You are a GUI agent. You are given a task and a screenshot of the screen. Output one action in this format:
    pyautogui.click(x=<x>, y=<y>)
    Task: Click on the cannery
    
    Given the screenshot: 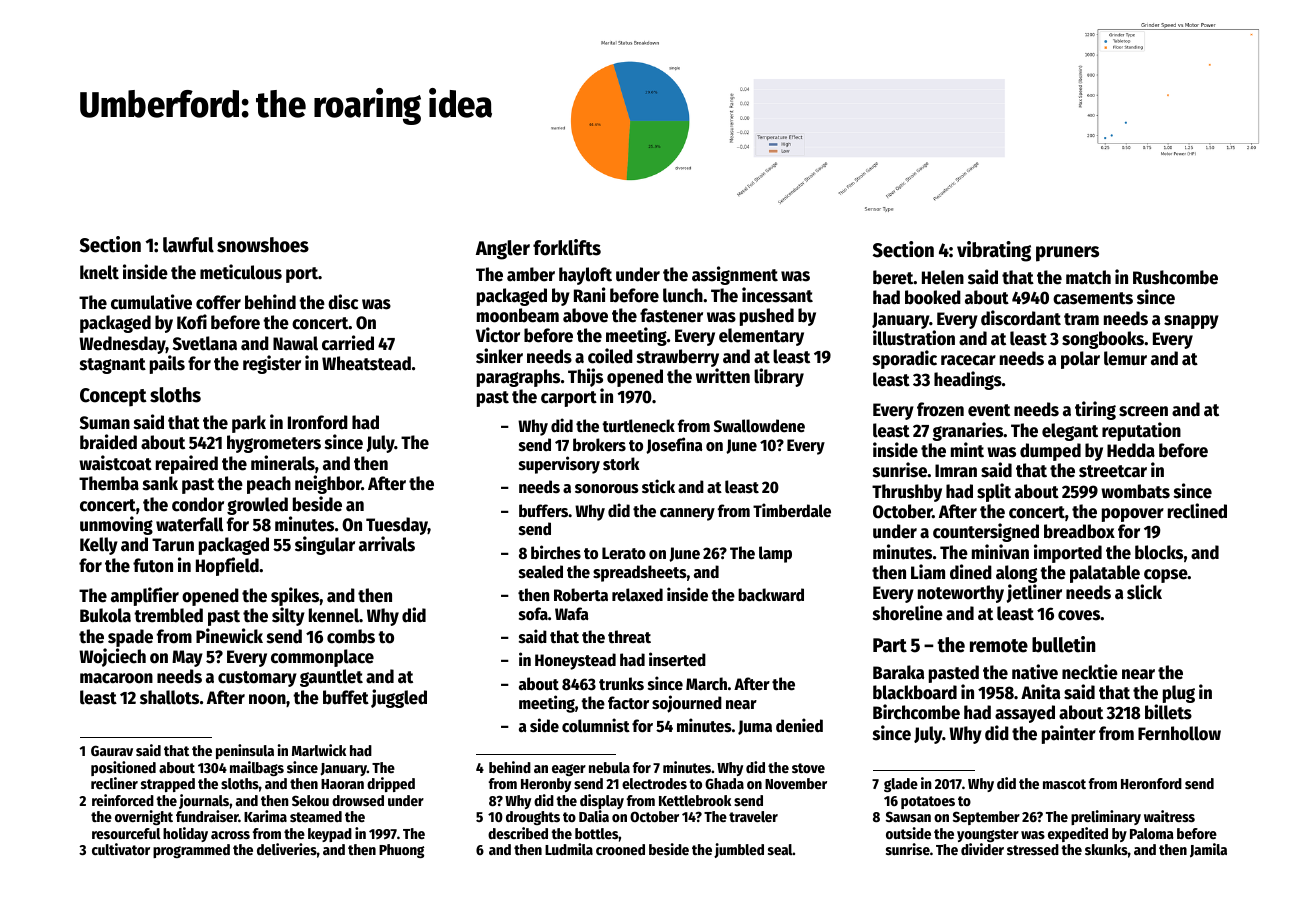 What is the action you would take?
    pyautogui.click(x=687, y=514)
